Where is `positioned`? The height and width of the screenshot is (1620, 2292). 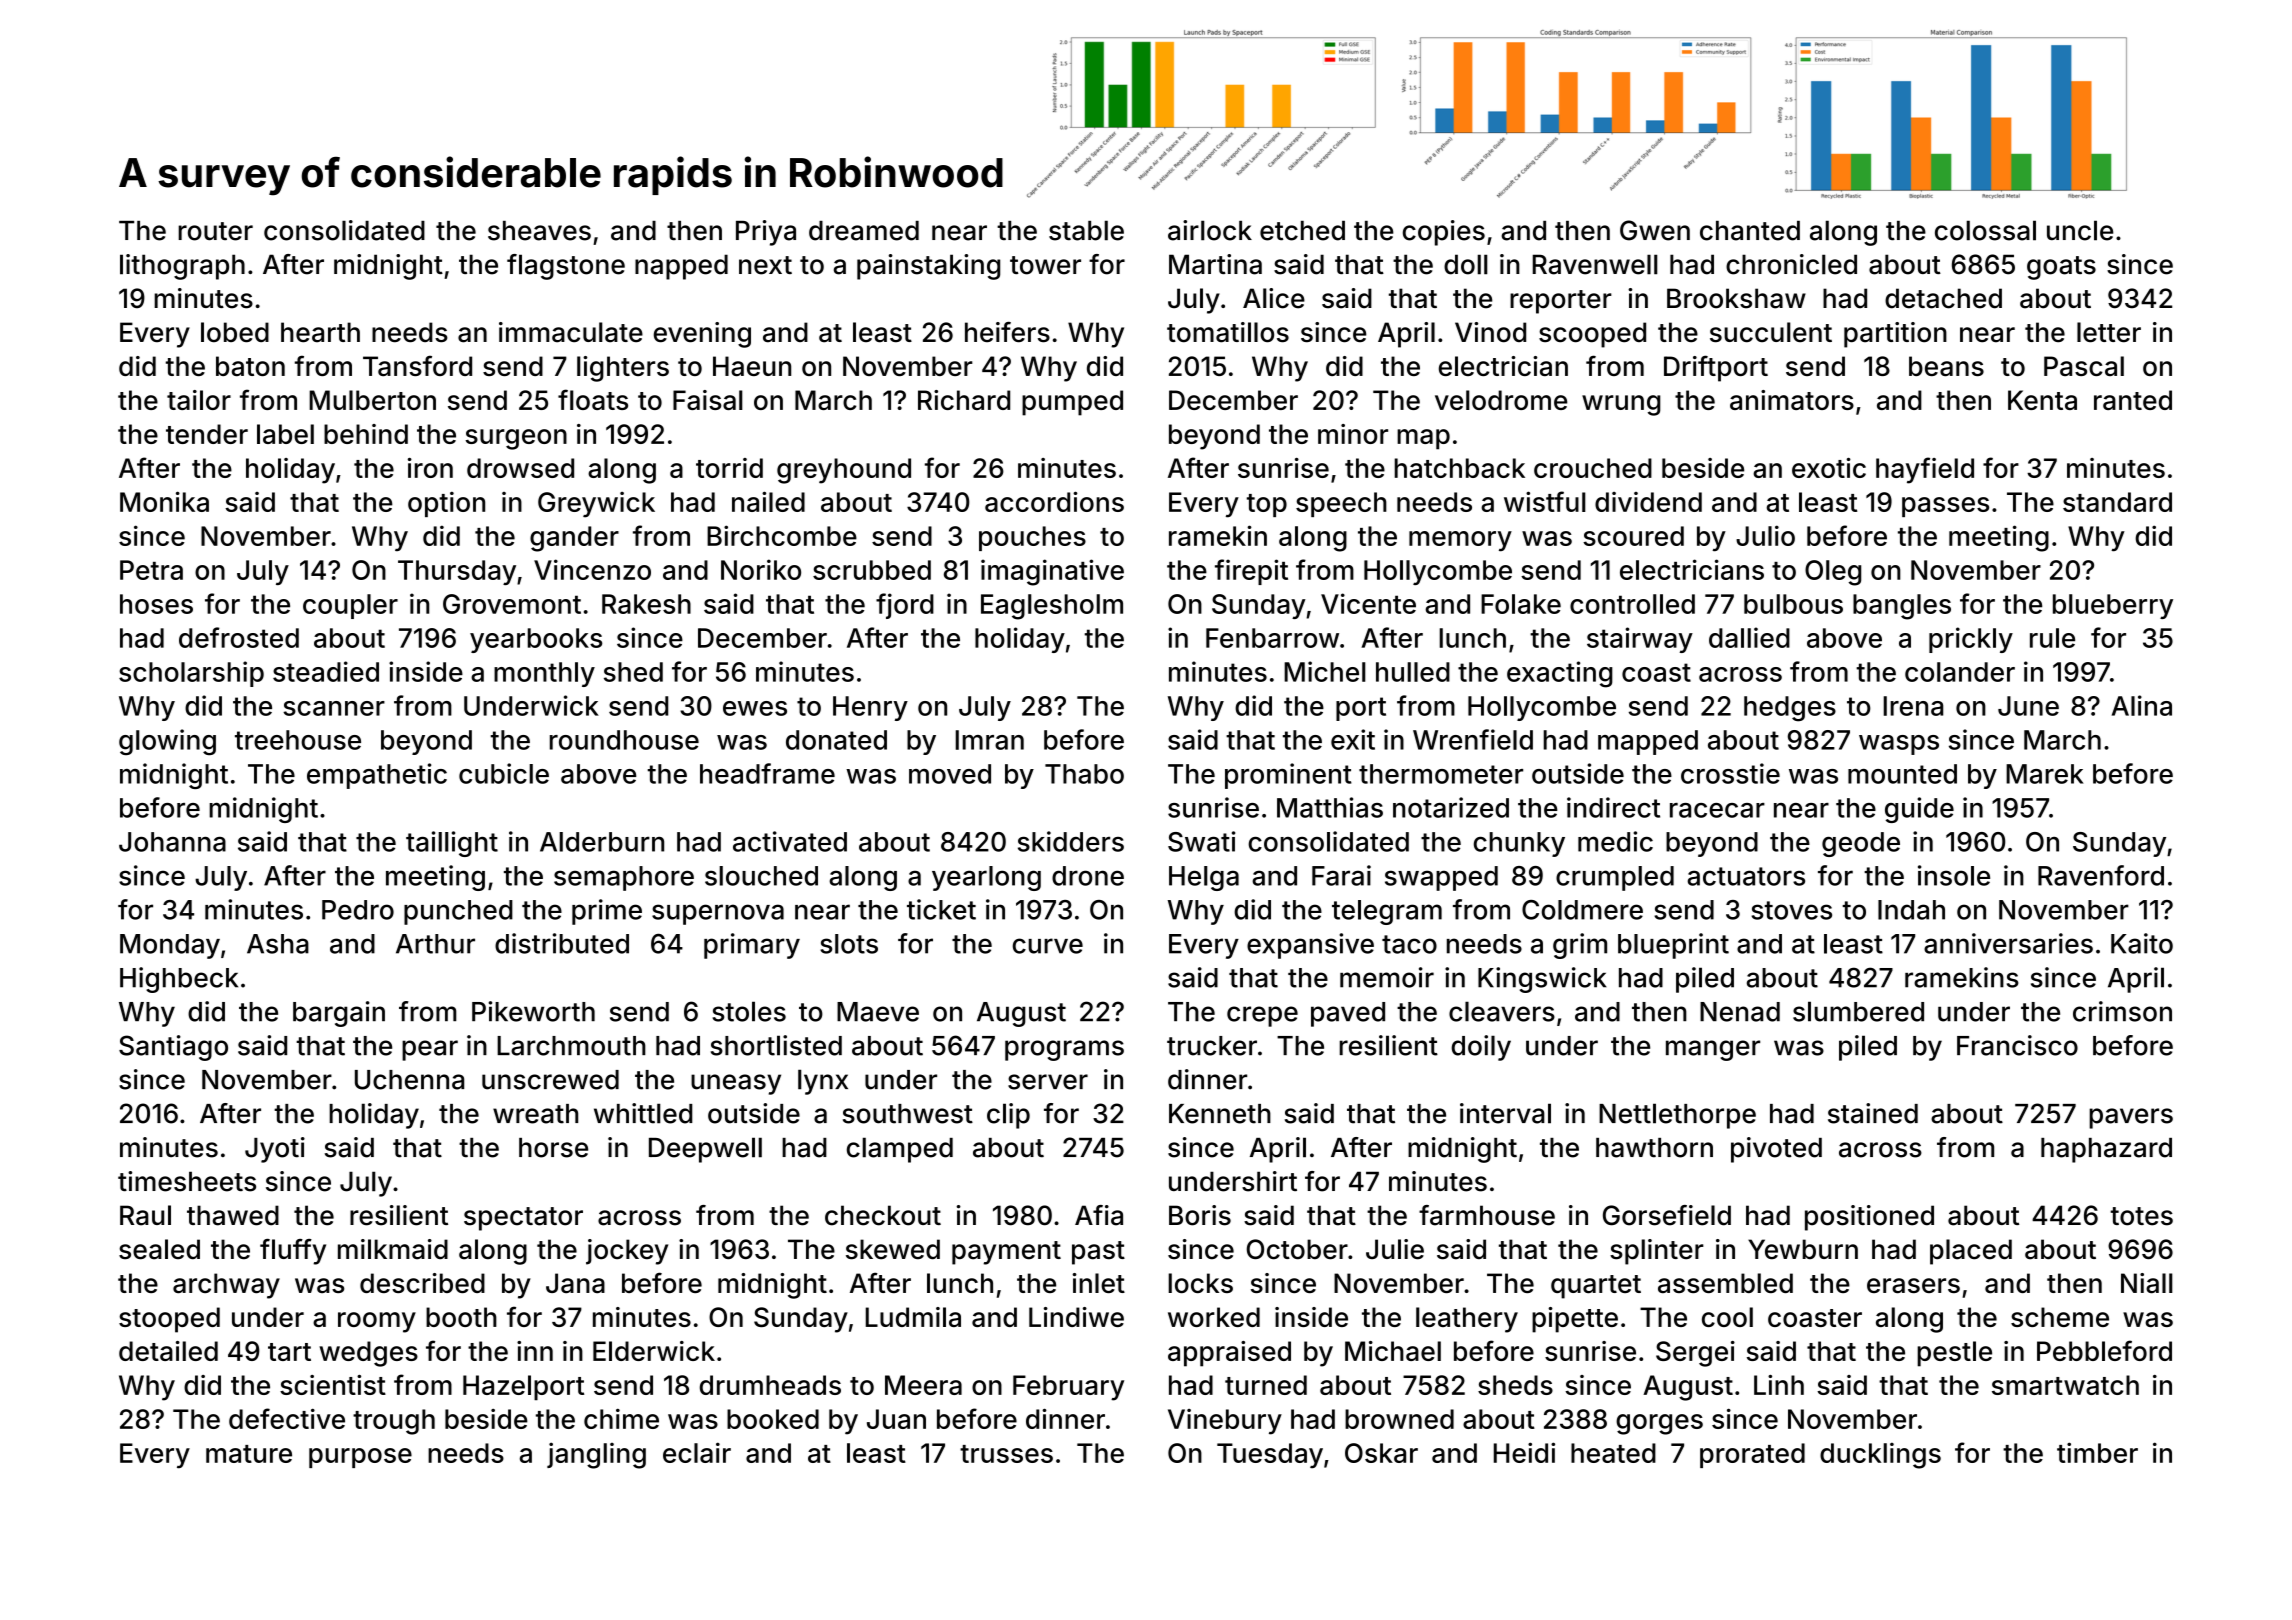
positioned is located at coordinates (1869, 1218).
